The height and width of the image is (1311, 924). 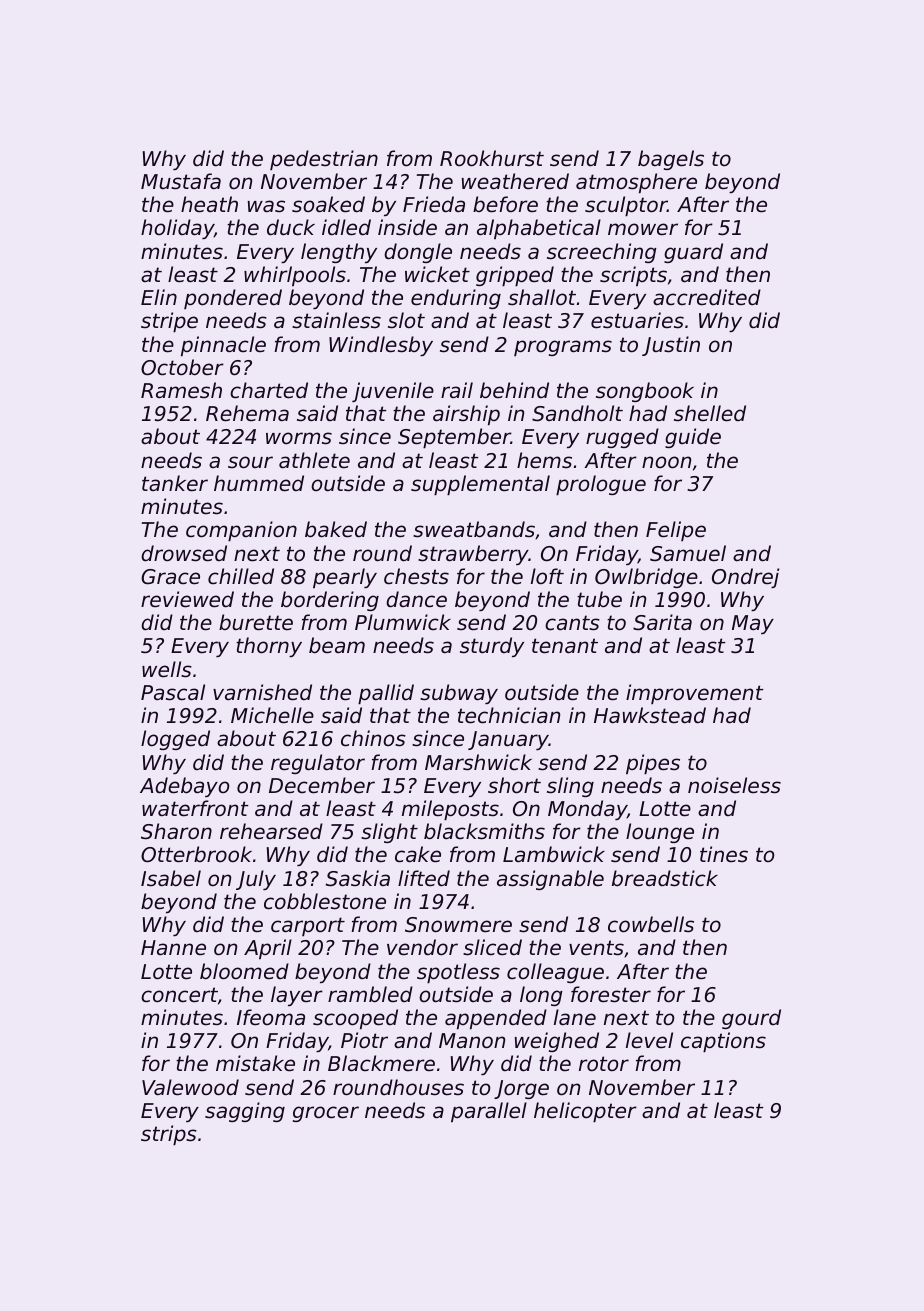 What do you see at coordinates (184, 787) in the image?
I see `Adebayo` at bounding box center [184, 787].
